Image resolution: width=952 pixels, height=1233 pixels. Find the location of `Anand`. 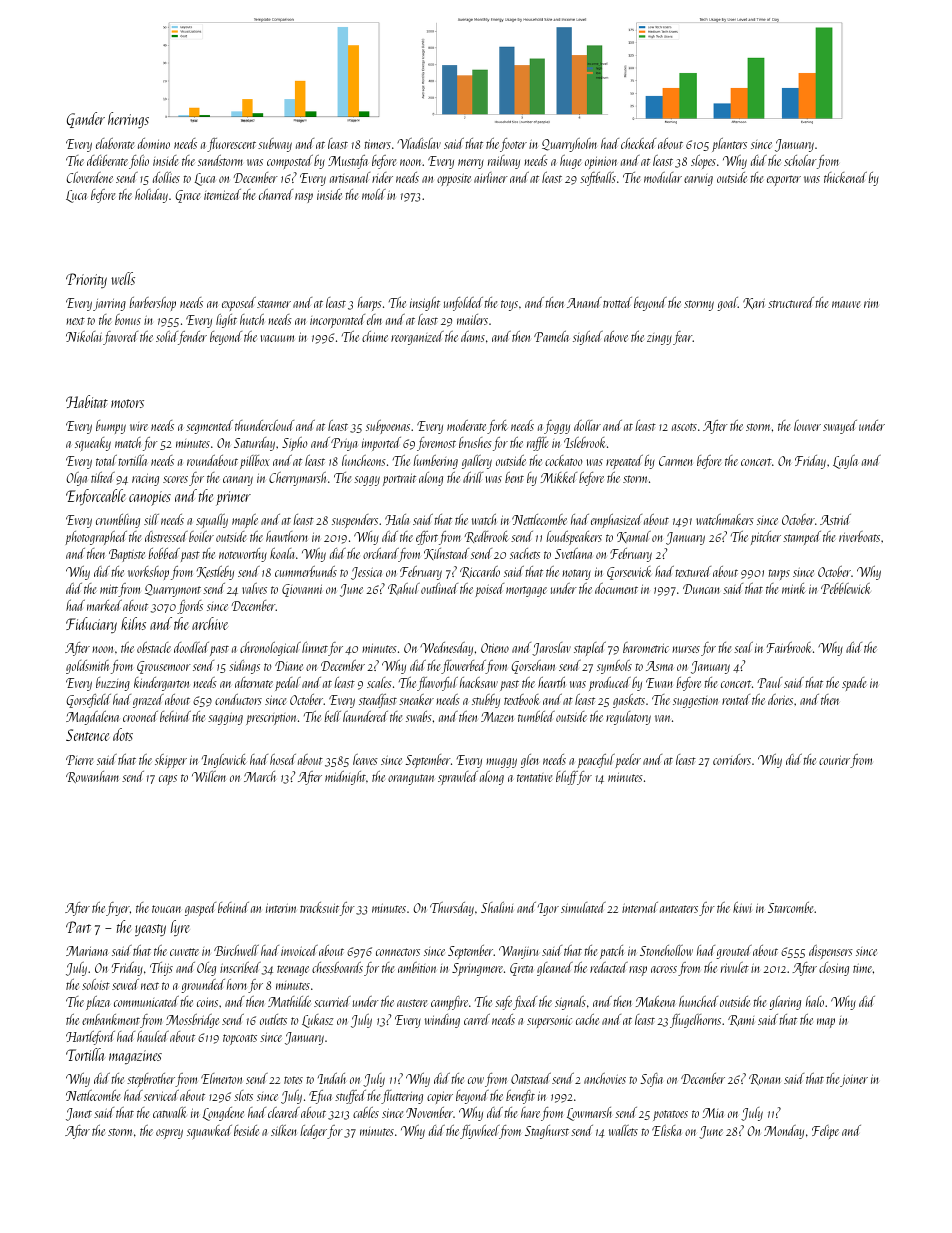

Anand is located at coordinates (584, 302).
